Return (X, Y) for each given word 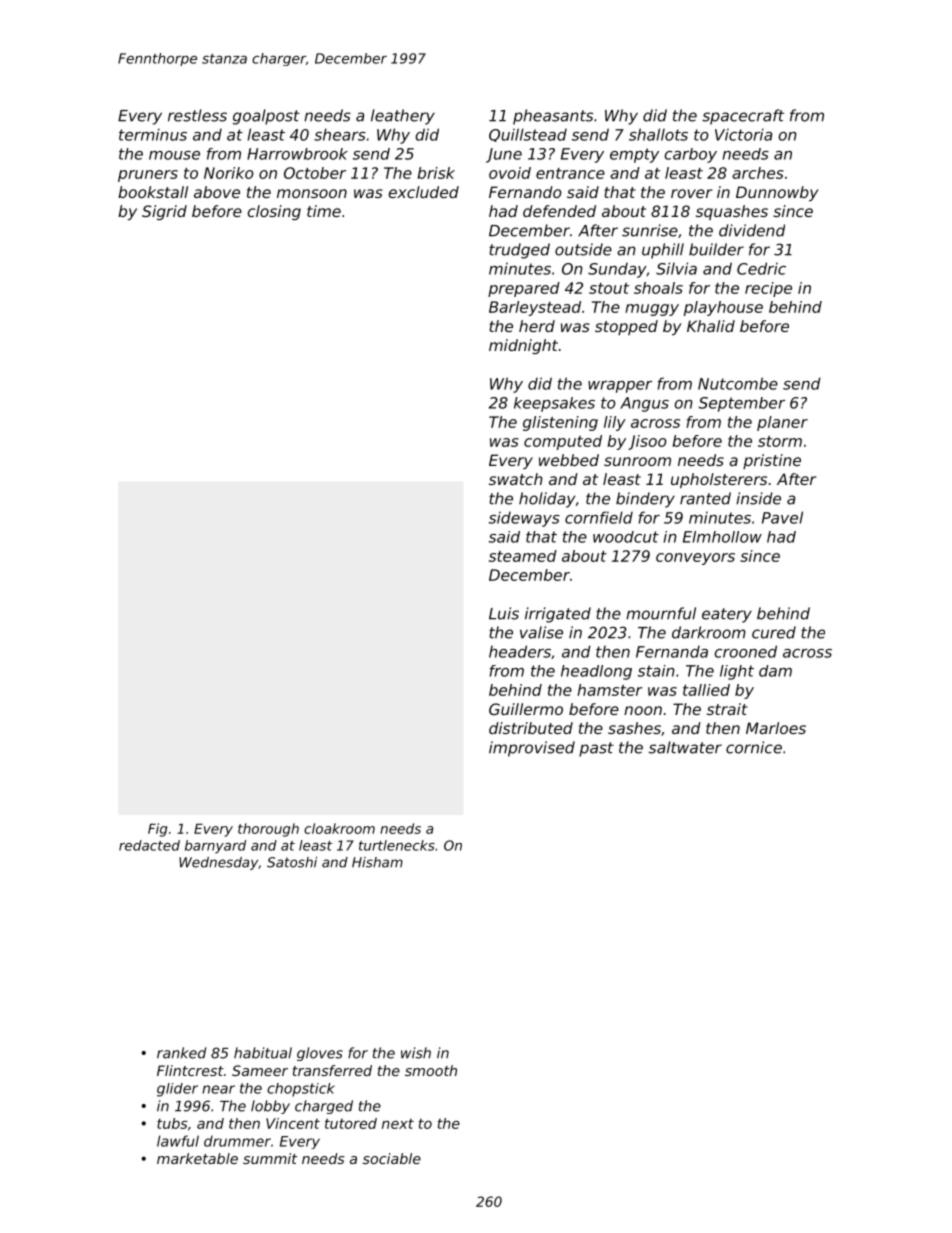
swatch (516, 479)
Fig (157, 830)
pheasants (553, 117)
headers (520, 651)
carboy (691, 155)
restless (197, 115)
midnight (523, 346)
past (596, 749)
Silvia (676, 268)
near (218, 1089)
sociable (392, 1158)
